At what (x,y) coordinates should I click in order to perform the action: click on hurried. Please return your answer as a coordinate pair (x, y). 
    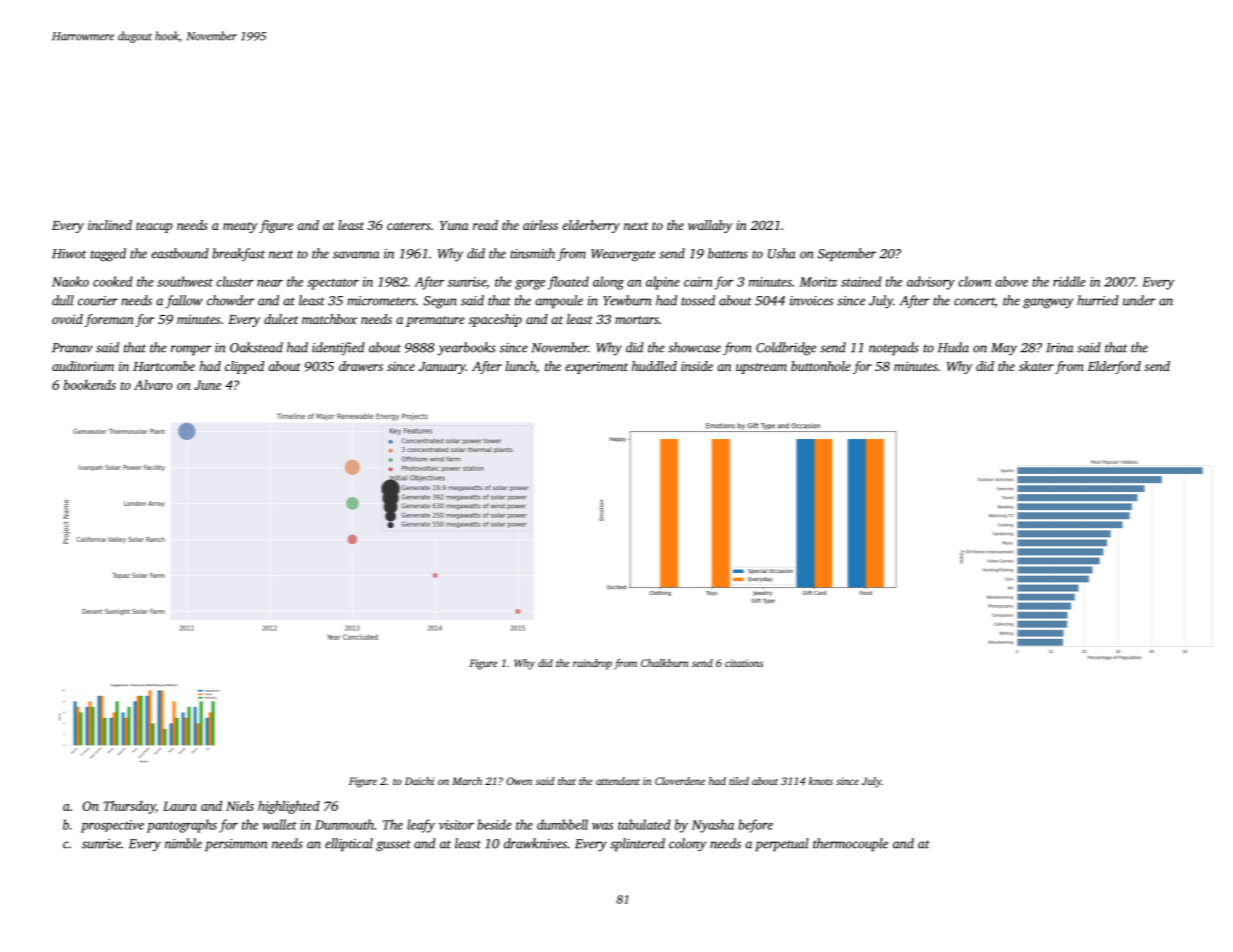
    Looking at the image, I should click on (1098, 300).
